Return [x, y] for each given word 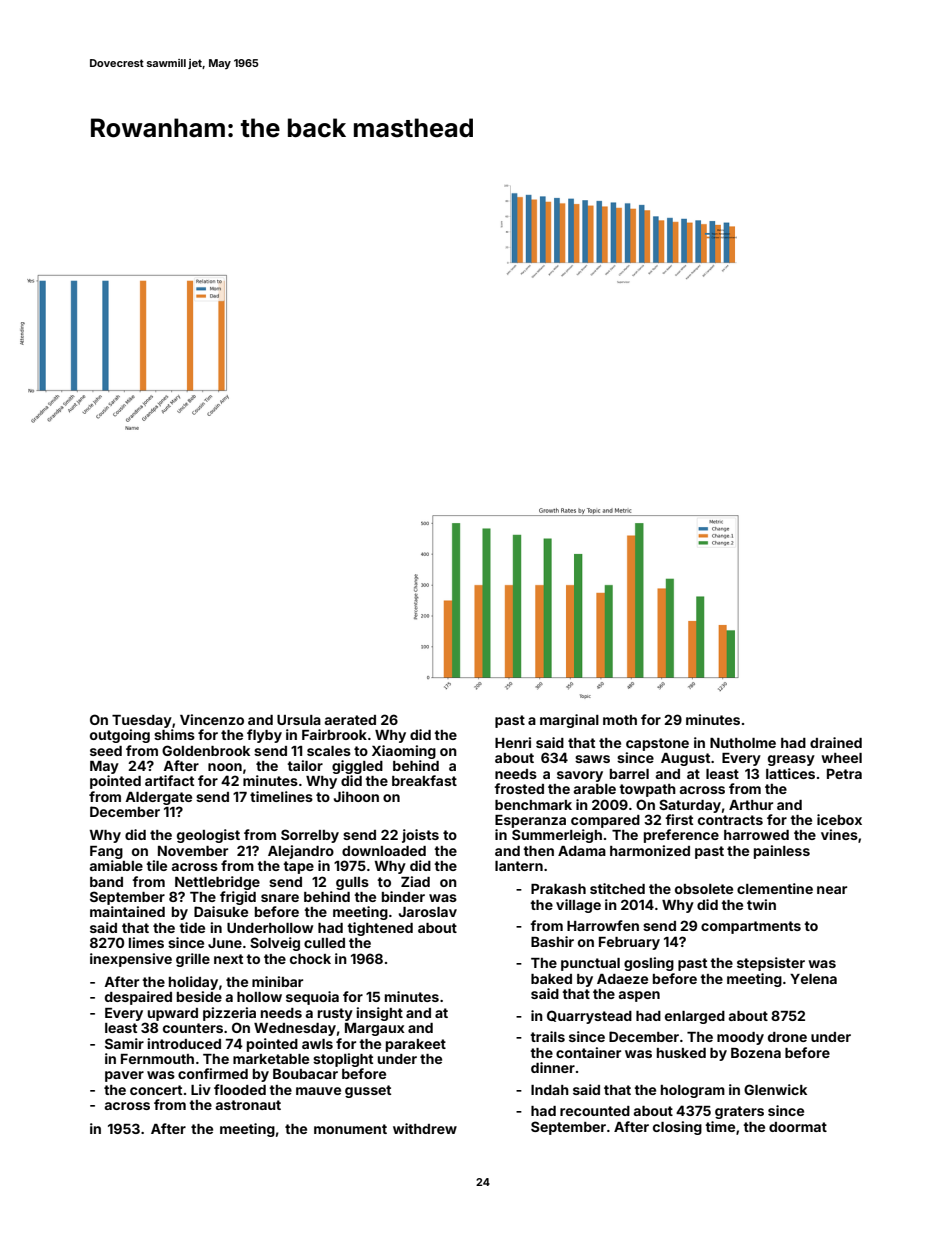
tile [156, 865]
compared [605, 821]
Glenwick [775, 1089]
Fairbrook [334, 734]
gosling [649, 964]
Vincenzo [212, 719]
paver [124, 1076]
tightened [380, 929]
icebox [839, 819]
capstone [657, 744]
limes [146, 942]
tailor [305, 765]
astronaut [248, 1105]
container [588, 1052]
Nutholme [743, 743]
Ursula [299, 720]
